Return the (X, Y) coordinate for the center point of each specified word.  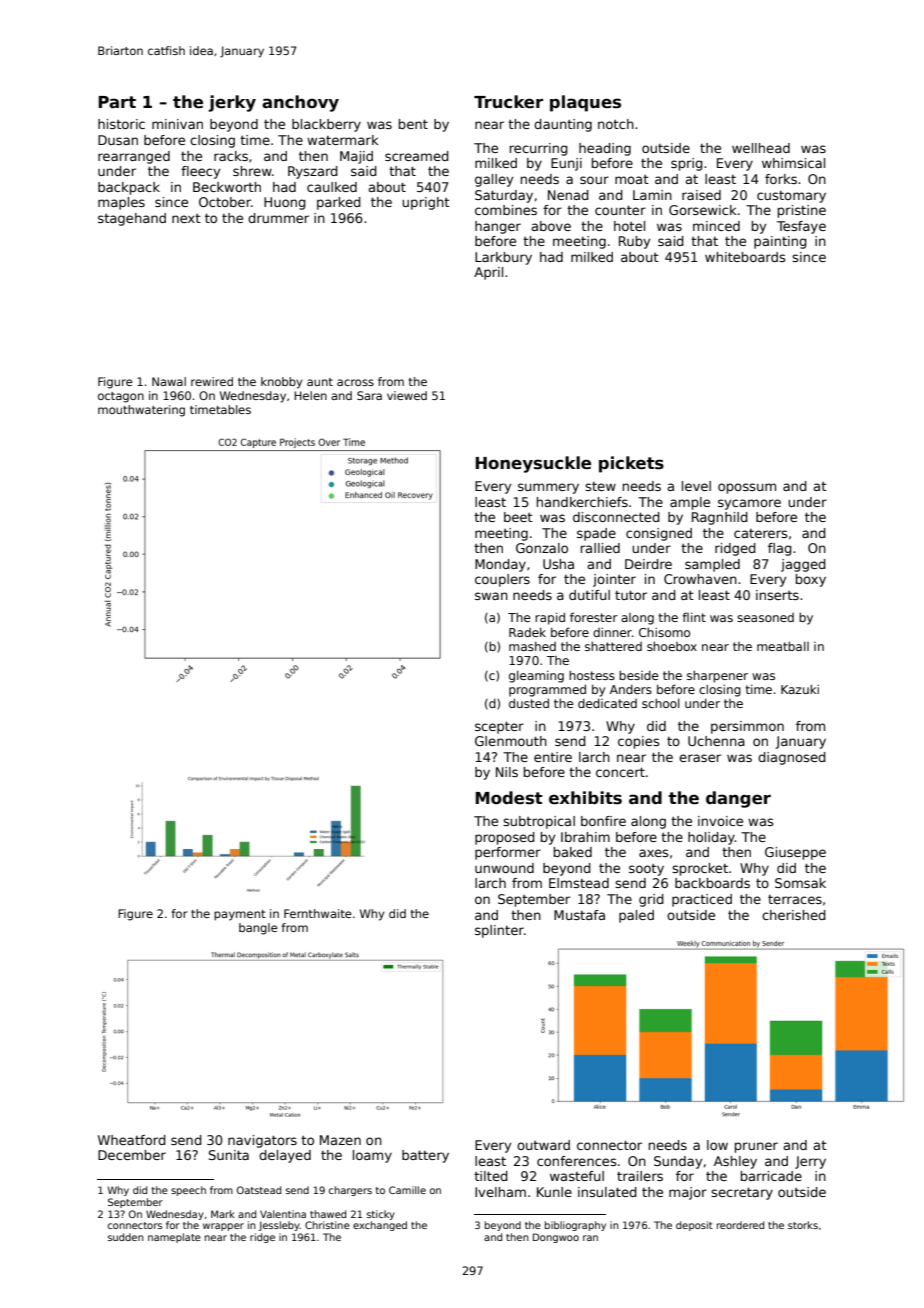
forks (781, 179)
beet (518, 517)
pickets (631, 464)
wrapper (223, 1227)
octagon (121, 397)
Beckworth (227, 187)
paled (636, 916)
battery (425, 1156)
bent (413, 124)
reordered (740, 1225)
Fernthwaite (318, 913)
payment (240, 915)
